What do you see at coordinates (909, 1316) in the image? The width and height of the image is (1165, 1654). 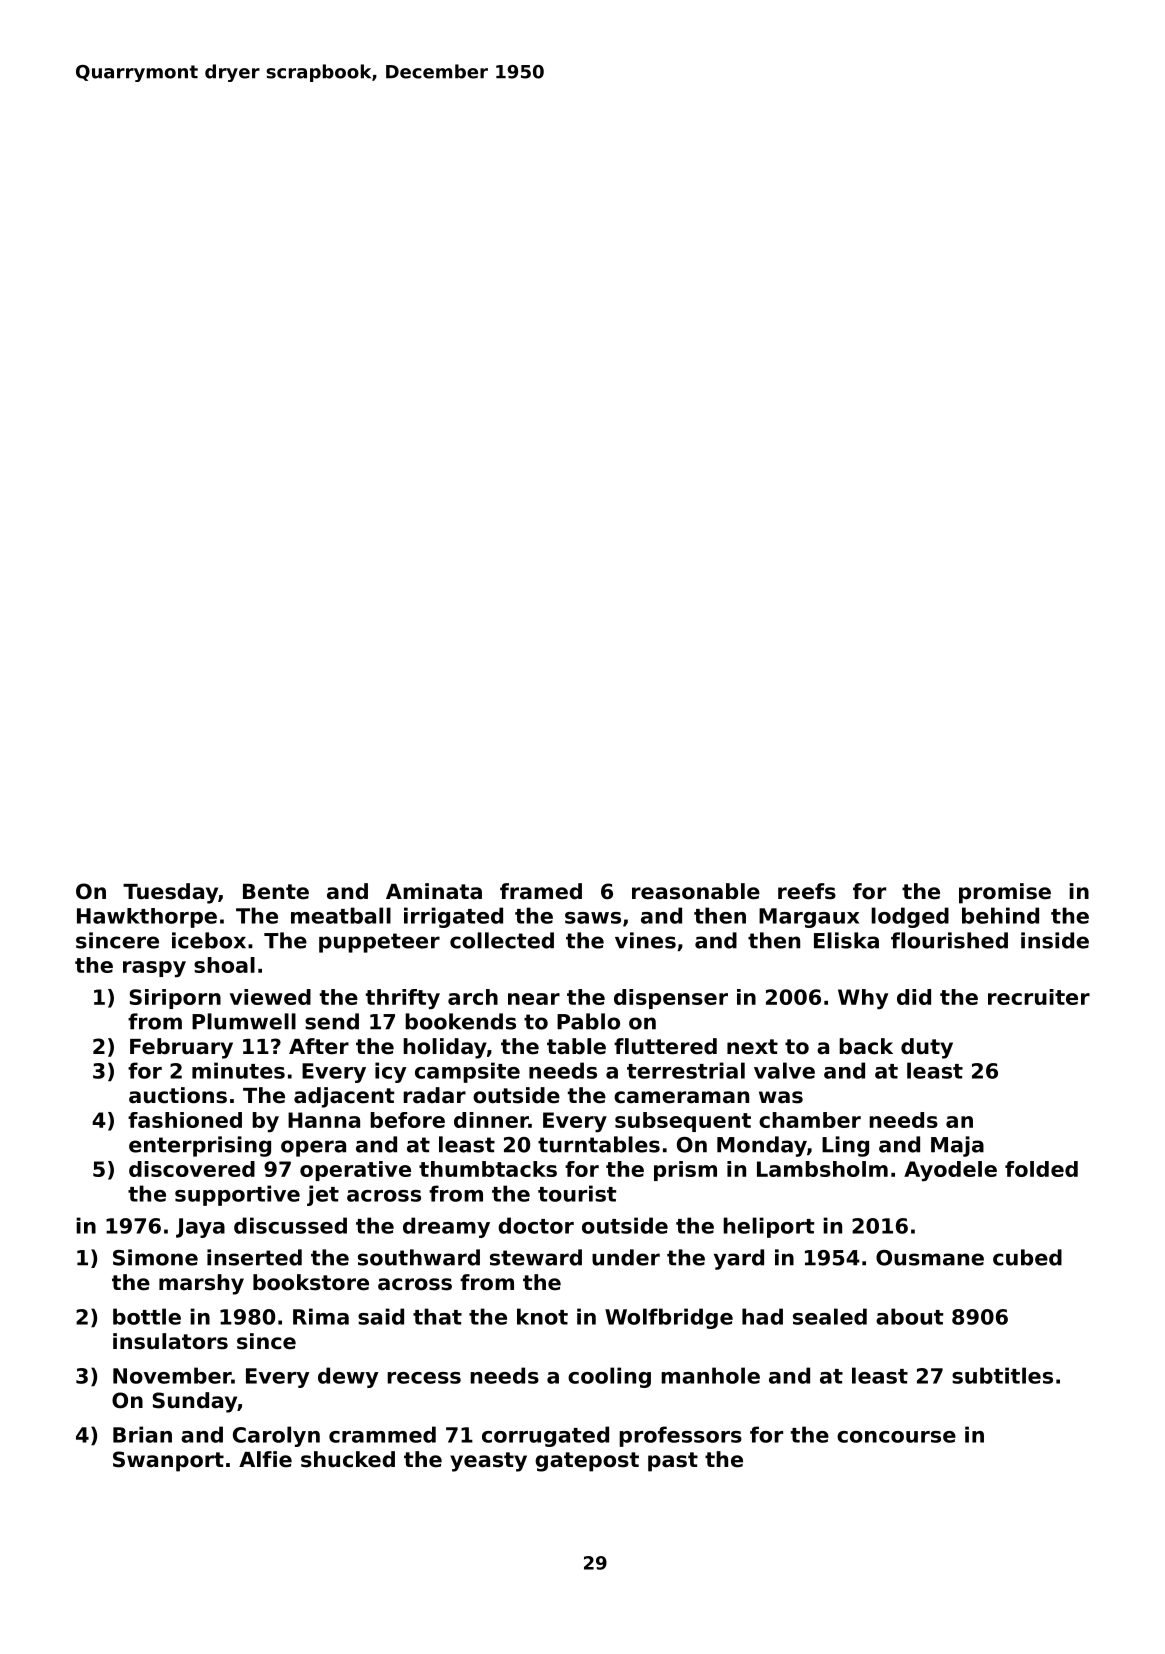 I see `about` at bounding box center [909, 1316].
